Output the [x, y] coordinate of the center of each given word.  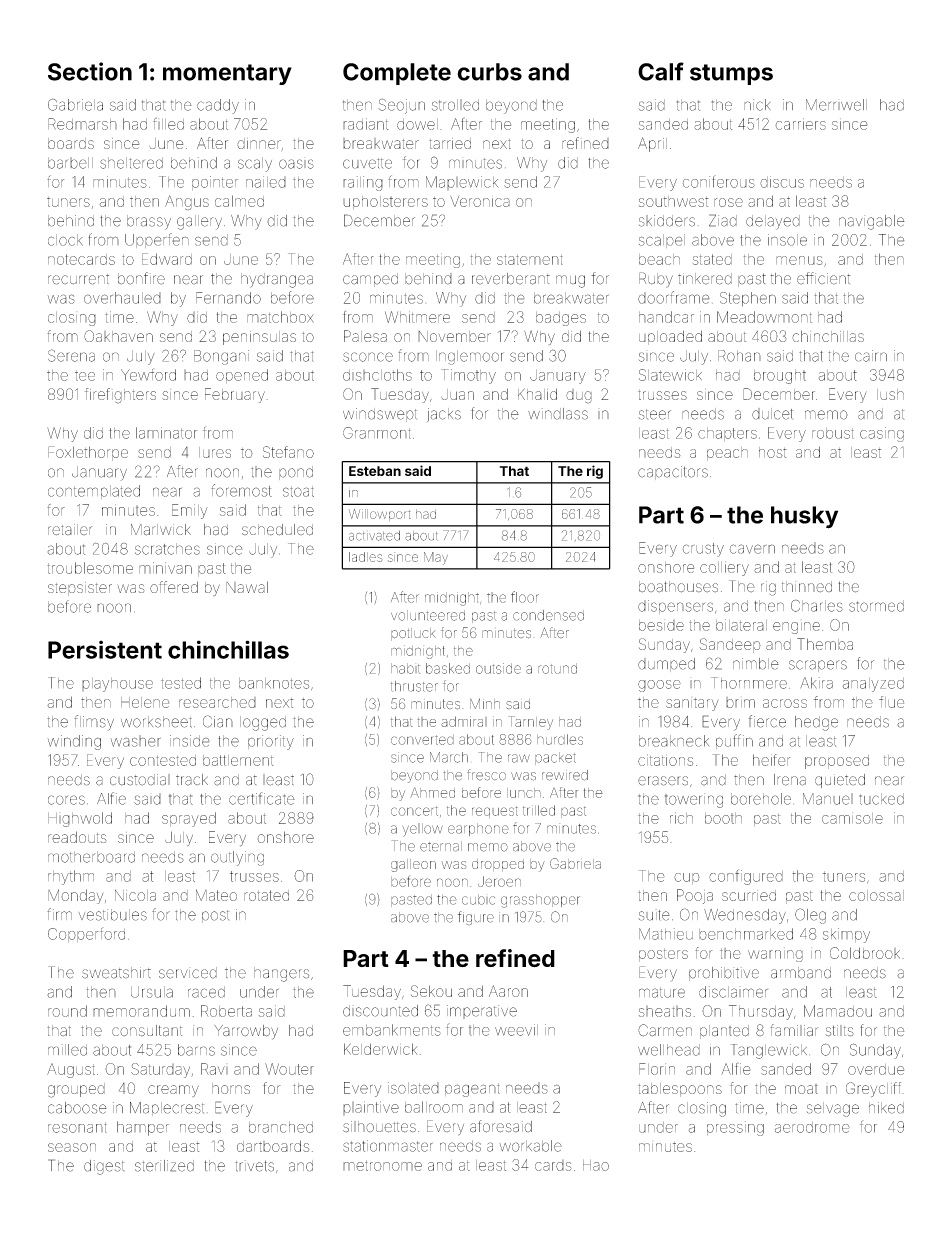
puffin [734, 741]
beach [659, 259]
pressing [735, 1128]
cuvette [367, 163]
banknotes [274, 683]
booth [723, 818]
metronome [382, 1165]
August [71, 1070]
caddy [218, 106]
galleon [413, 865]
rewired [565, 775]
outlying [237, 858]
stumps [731, 74]
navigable [872, 222]
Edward [167, 259]
